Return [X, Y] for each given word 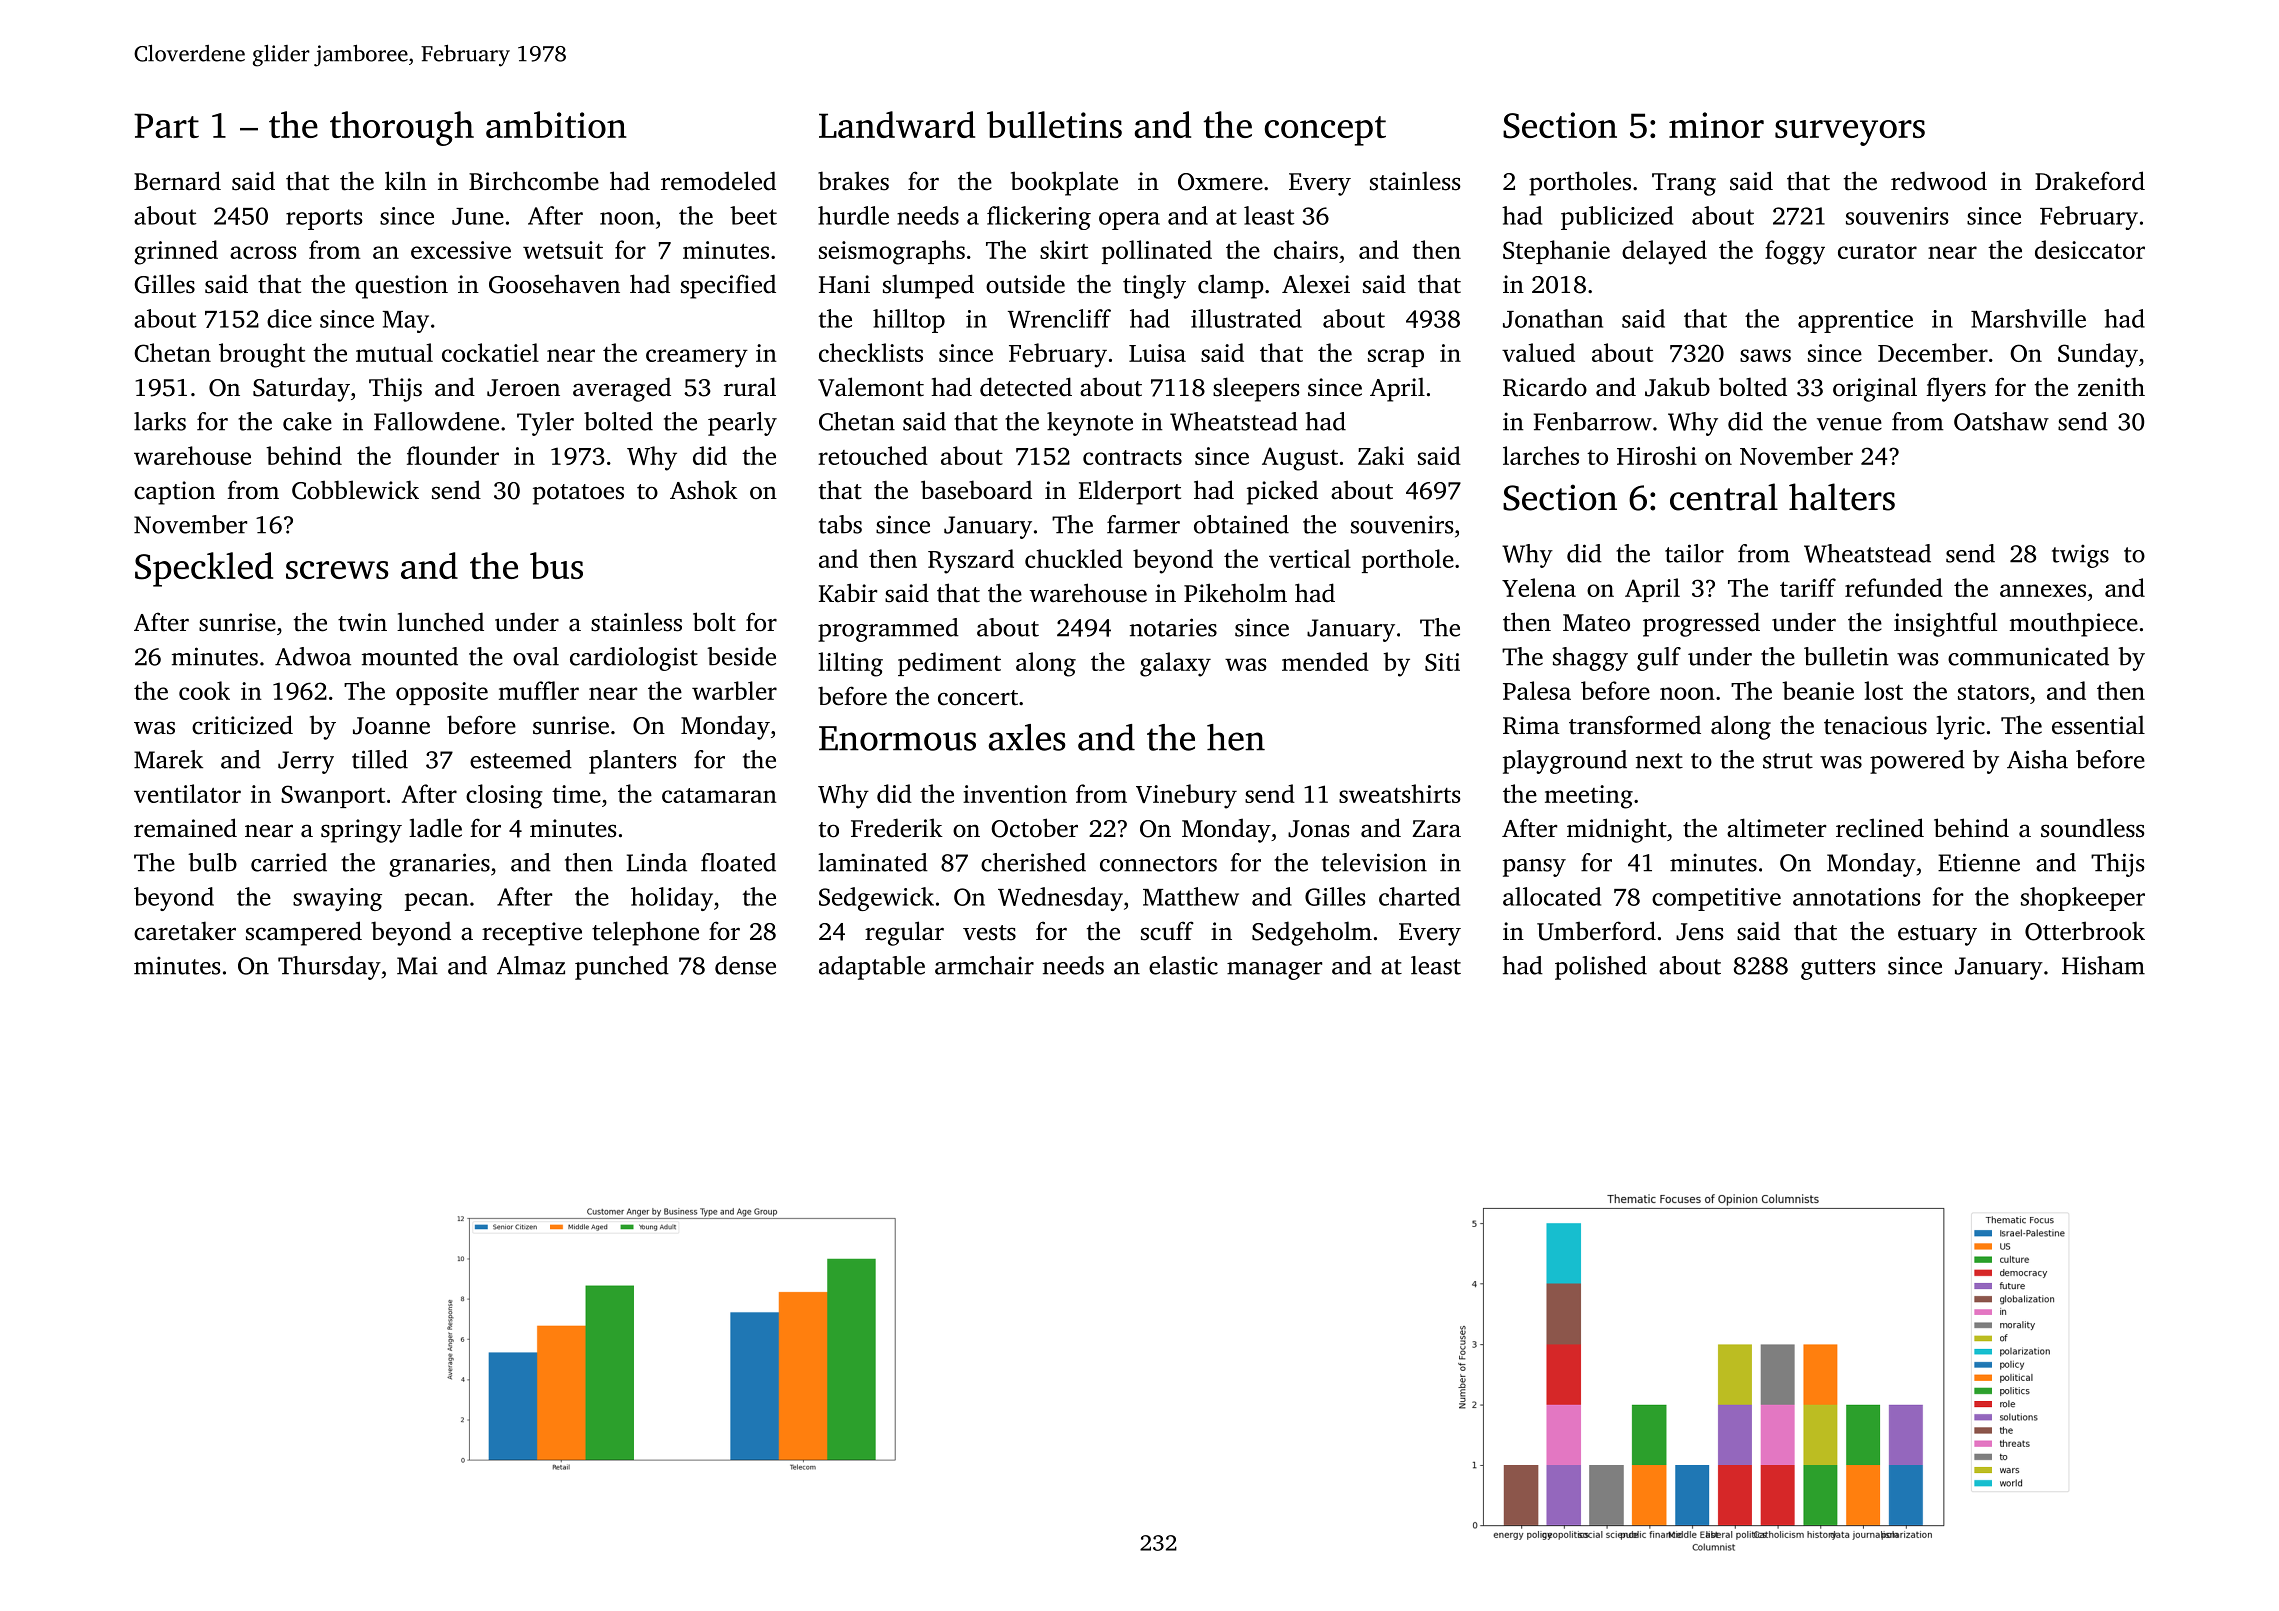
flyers [1956, 389]
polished [1601, 968]
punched [622, 968]
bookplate [1064, 183]
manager [1274, 971]
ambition [556, 124]
